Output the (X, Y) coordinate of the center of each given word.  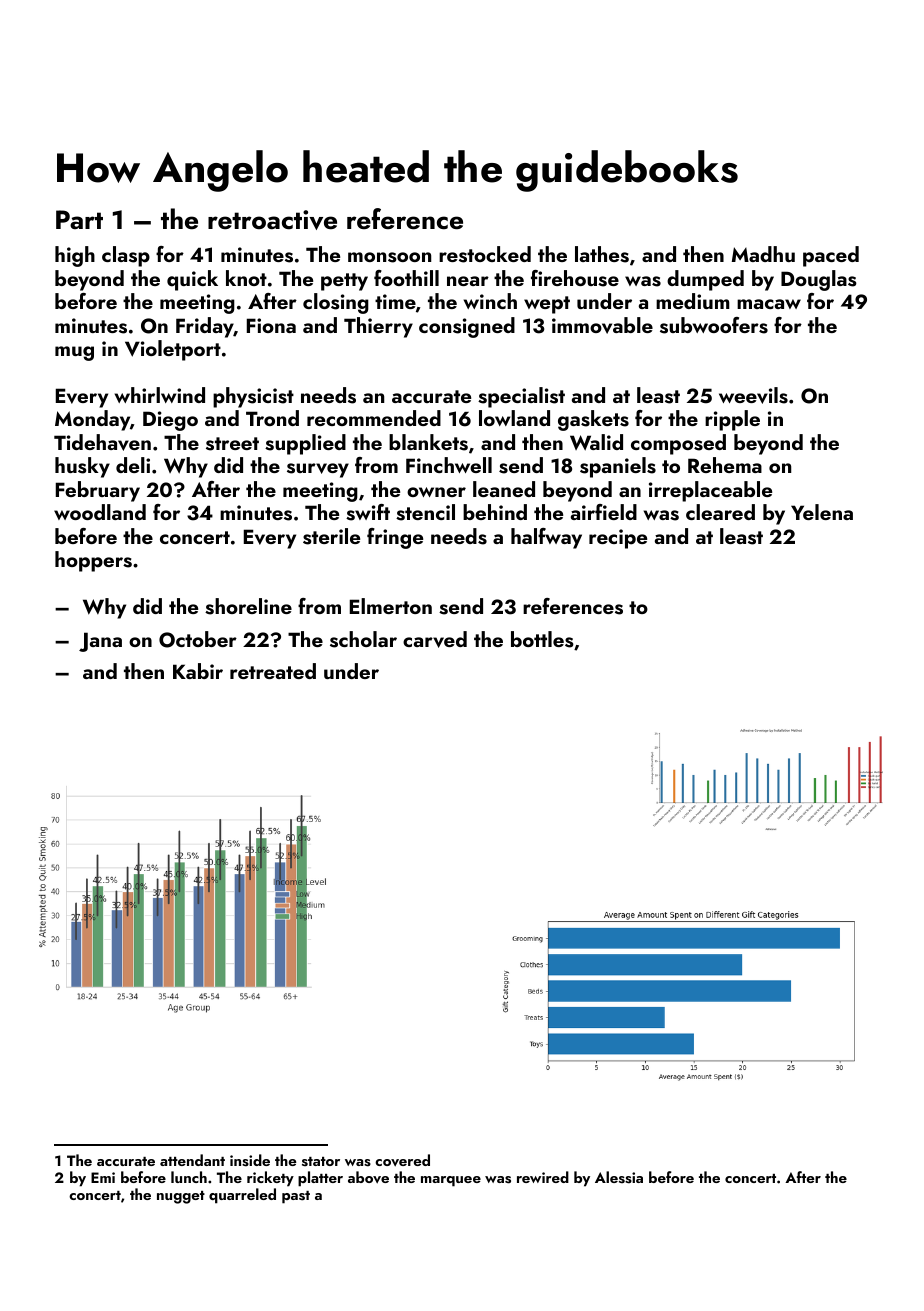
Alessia (619, 1177)
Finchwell (449, 465)
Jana (100, 642)
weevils (753, 395)
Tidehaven (102, 442)
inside (250, 1160)
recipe (618, 539)
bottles (542, 639)
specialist (521, 397)
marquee (451, 1181)
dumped (705, 280)
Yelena (822, 512)
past (296, 1197)
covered (402, 1160)
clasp (126, 256)
